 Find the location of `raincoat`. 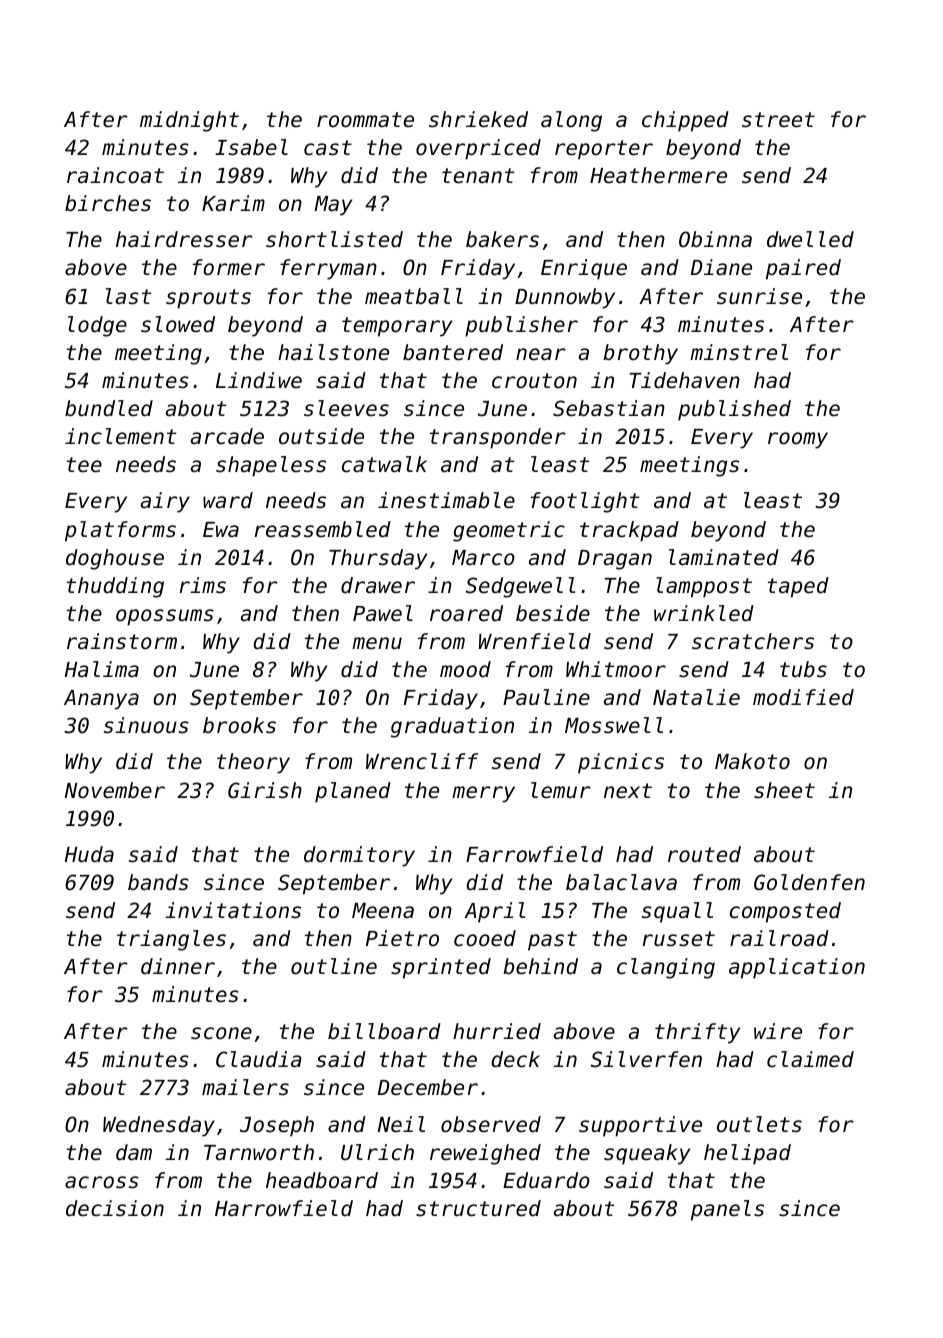

raincoat is located at coordinates (115, 175).
